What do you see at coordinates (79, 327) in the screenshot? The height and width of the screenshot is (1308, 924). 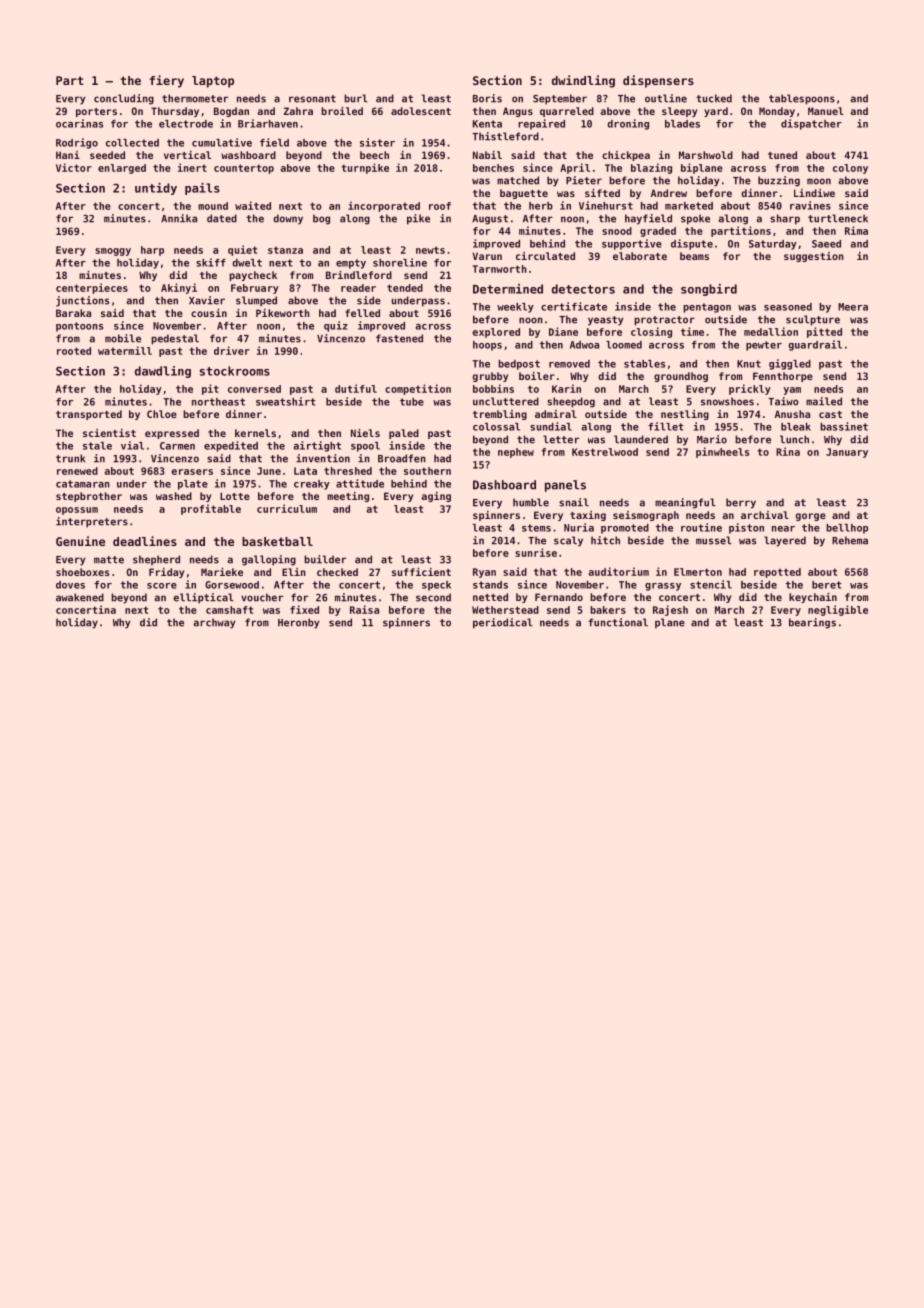 I see `pontoons` at bounding box center [79, 327].
